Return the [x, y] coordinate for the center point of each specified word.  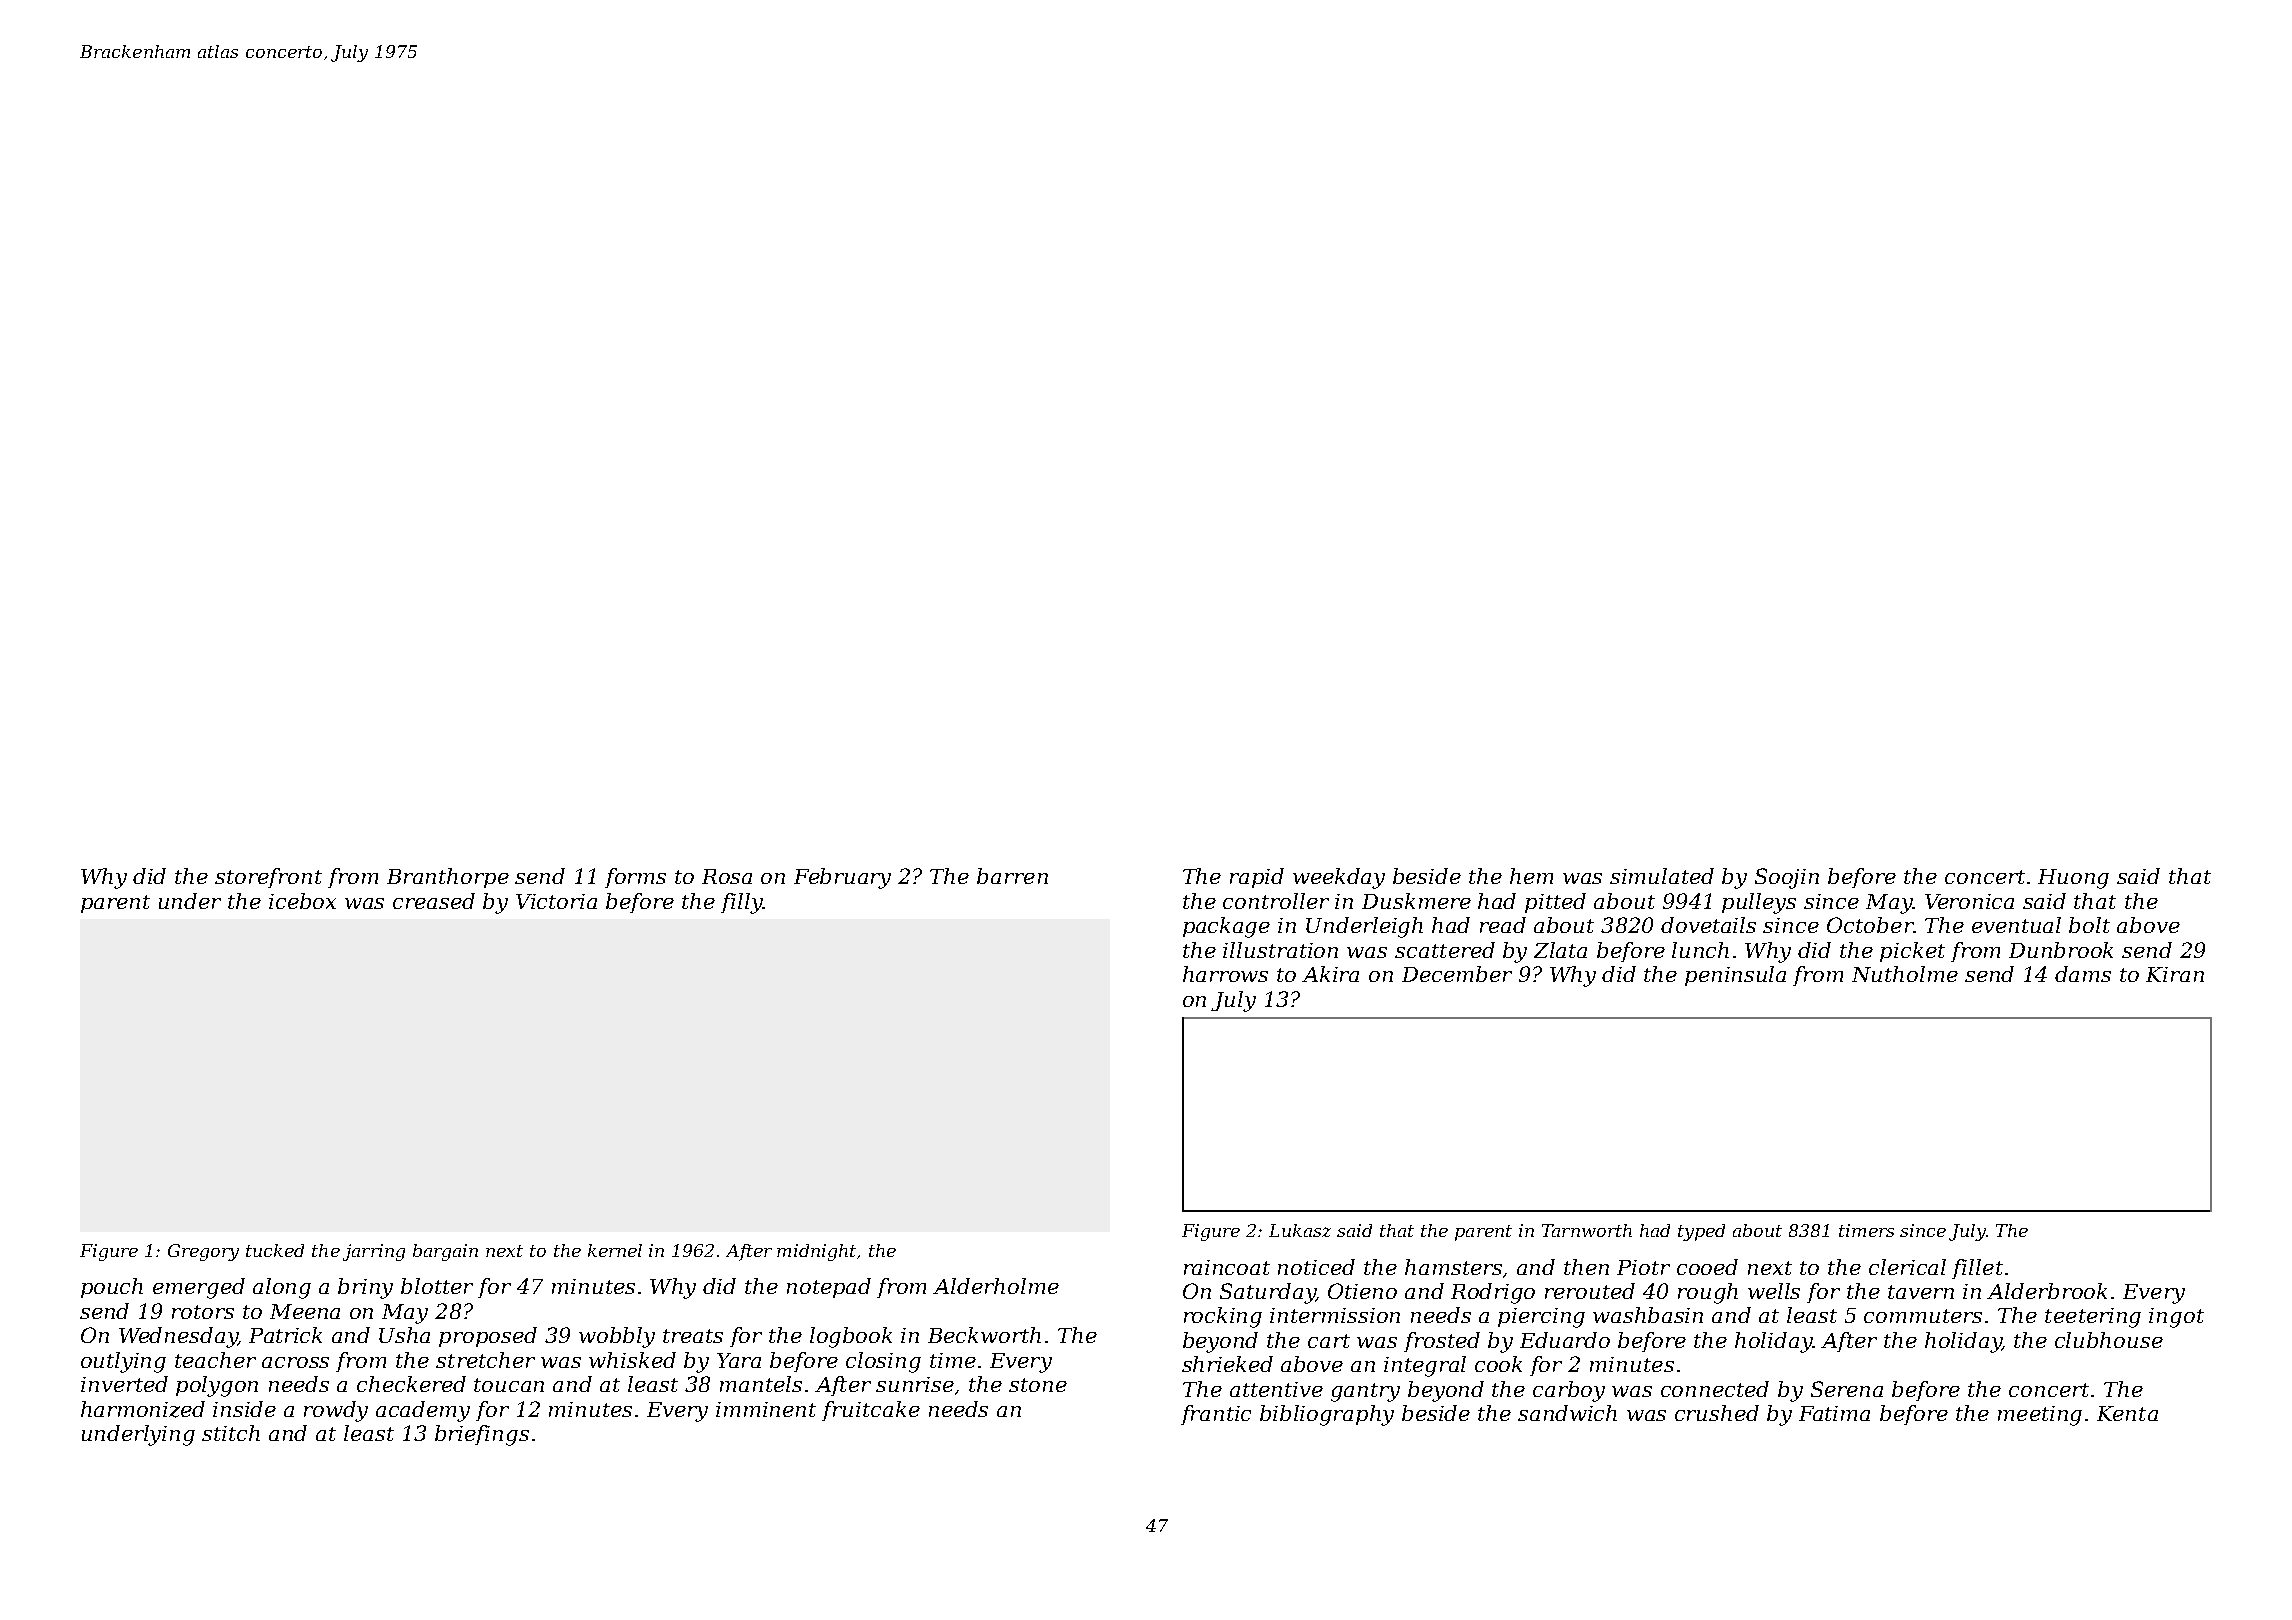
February [842, 878]
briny [365, 1288]
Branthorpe [448, 878]
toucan [509, 1385]
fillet [1977, 1269]
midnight [816, 1252]
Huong [2073, 879]
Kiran [2175, 974]
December [1457, 974]
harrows [1225, 974]
